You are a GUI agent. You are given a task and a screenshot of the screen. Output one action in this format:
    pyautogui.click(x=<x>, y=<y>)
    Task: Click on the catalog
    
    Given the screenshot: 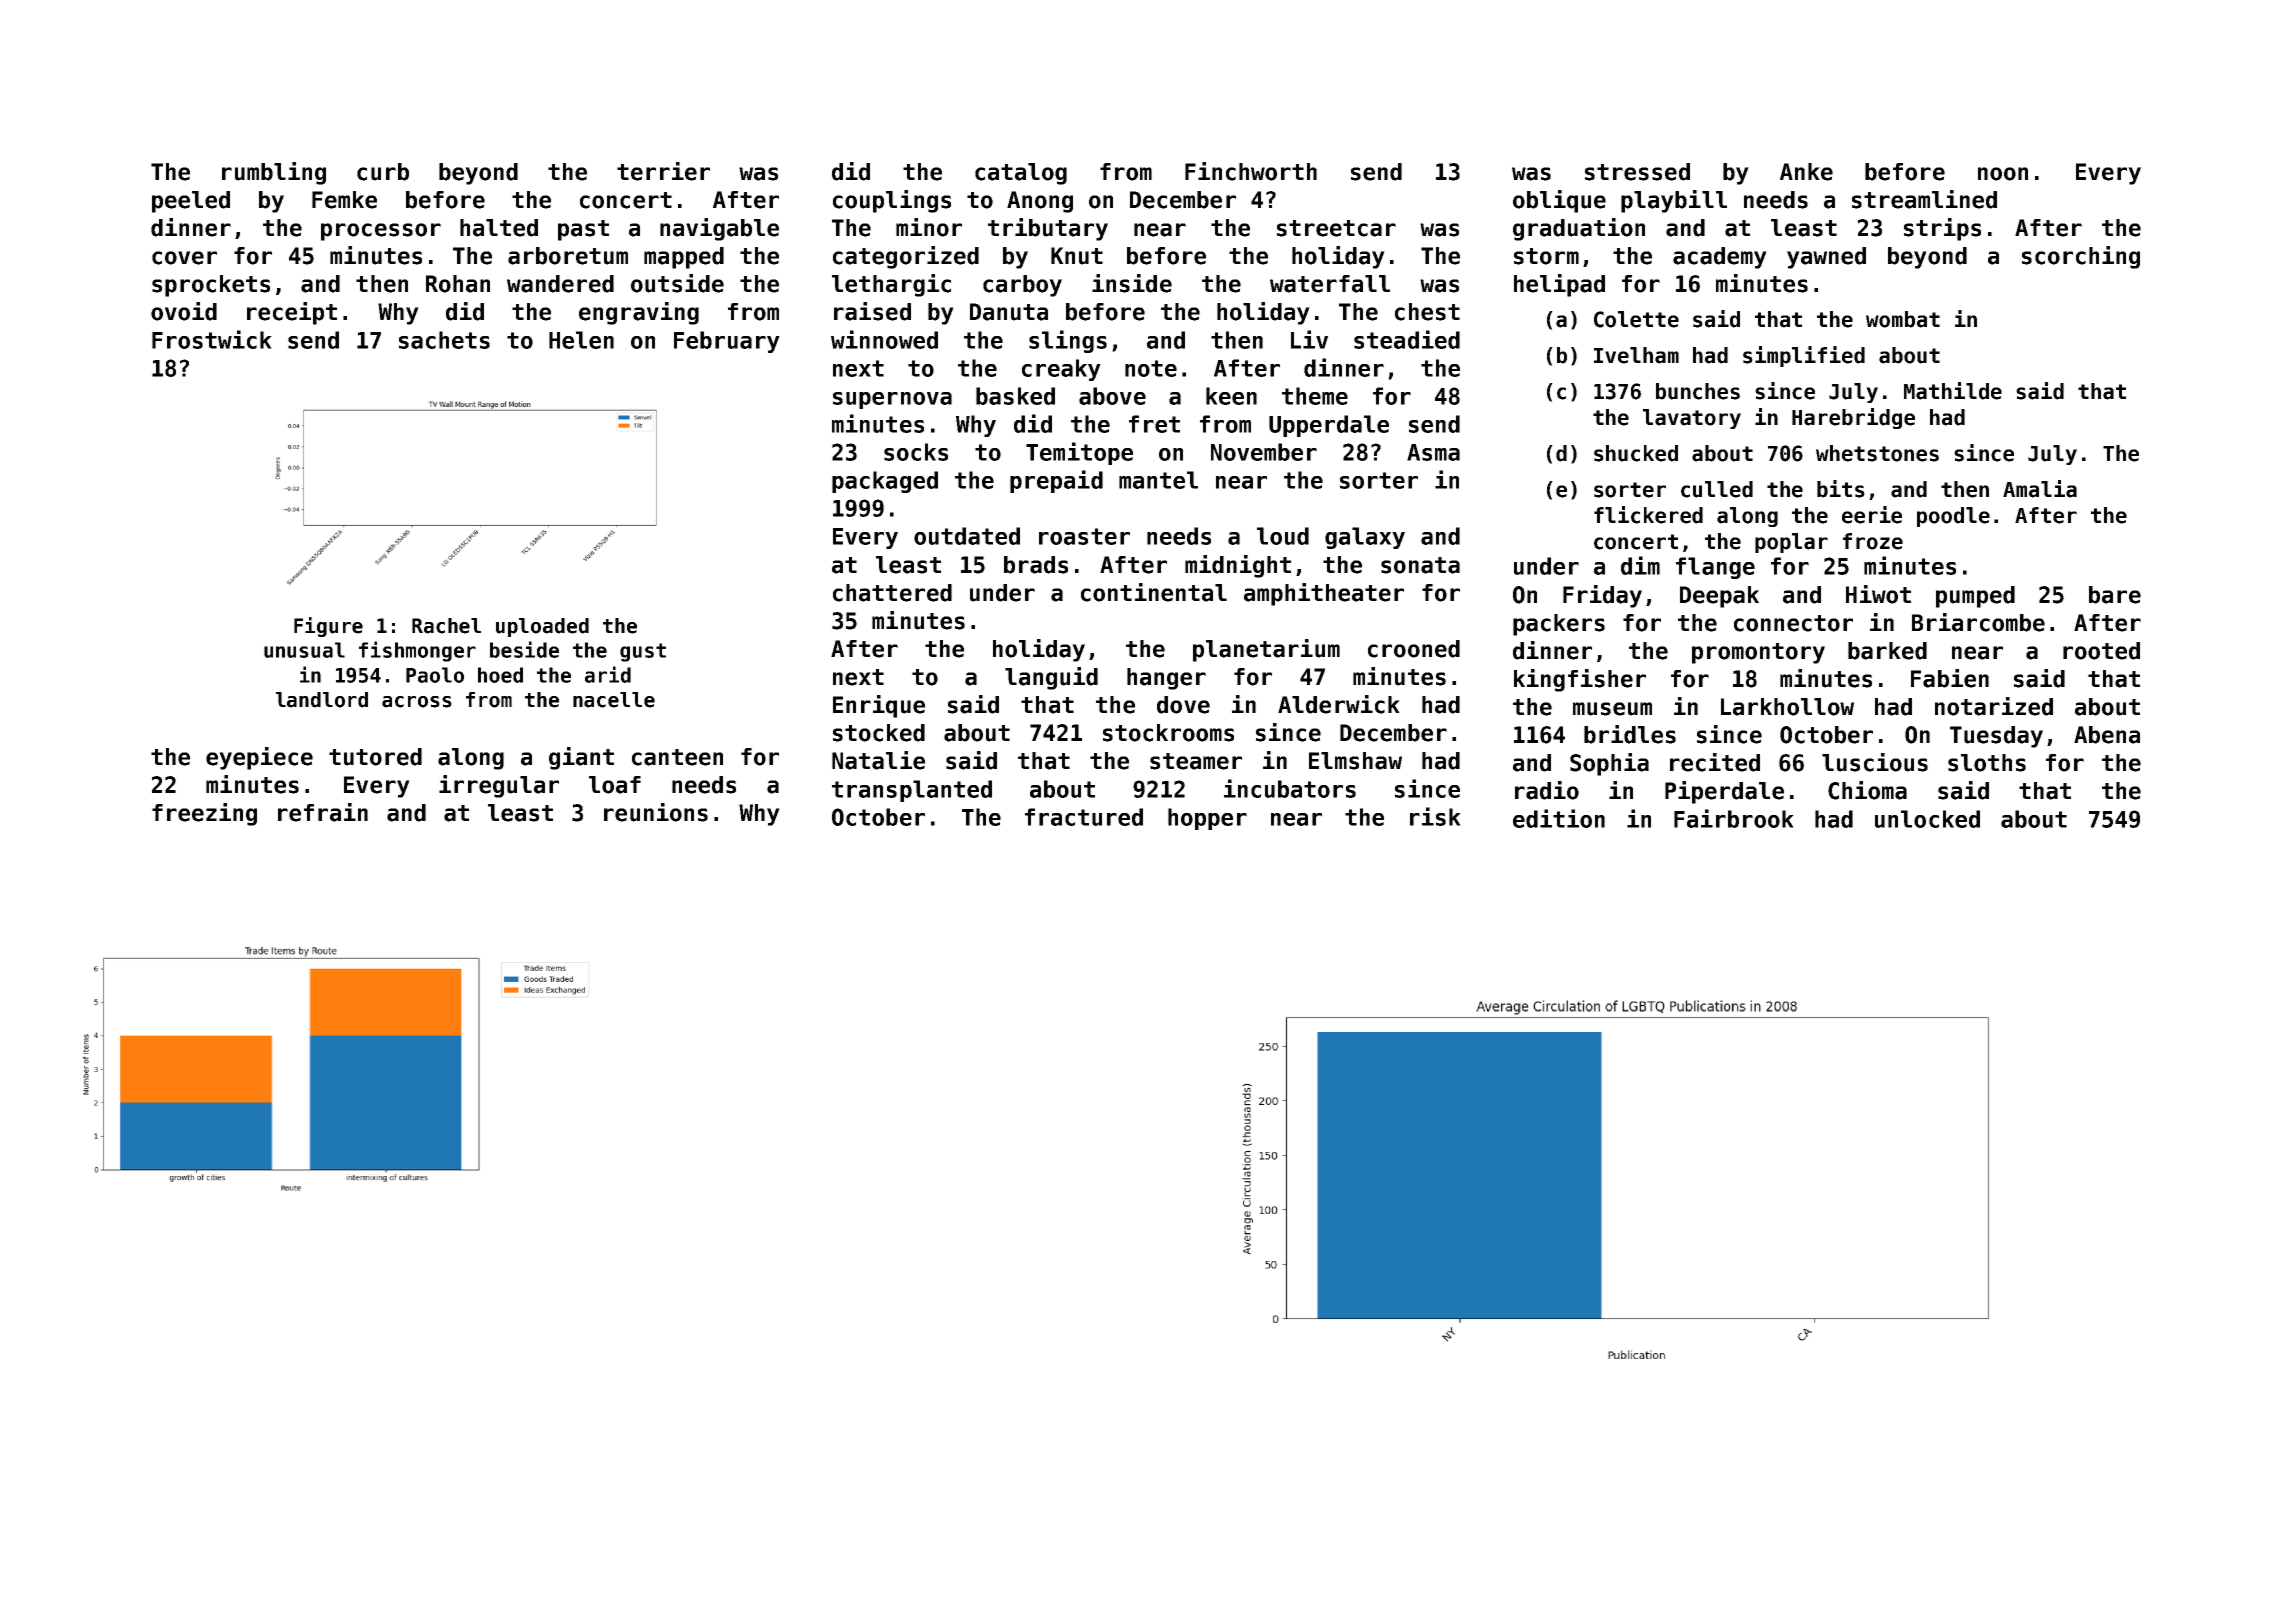 What is the action you would take?
    pyautogui.click(x=1021, y=174)
